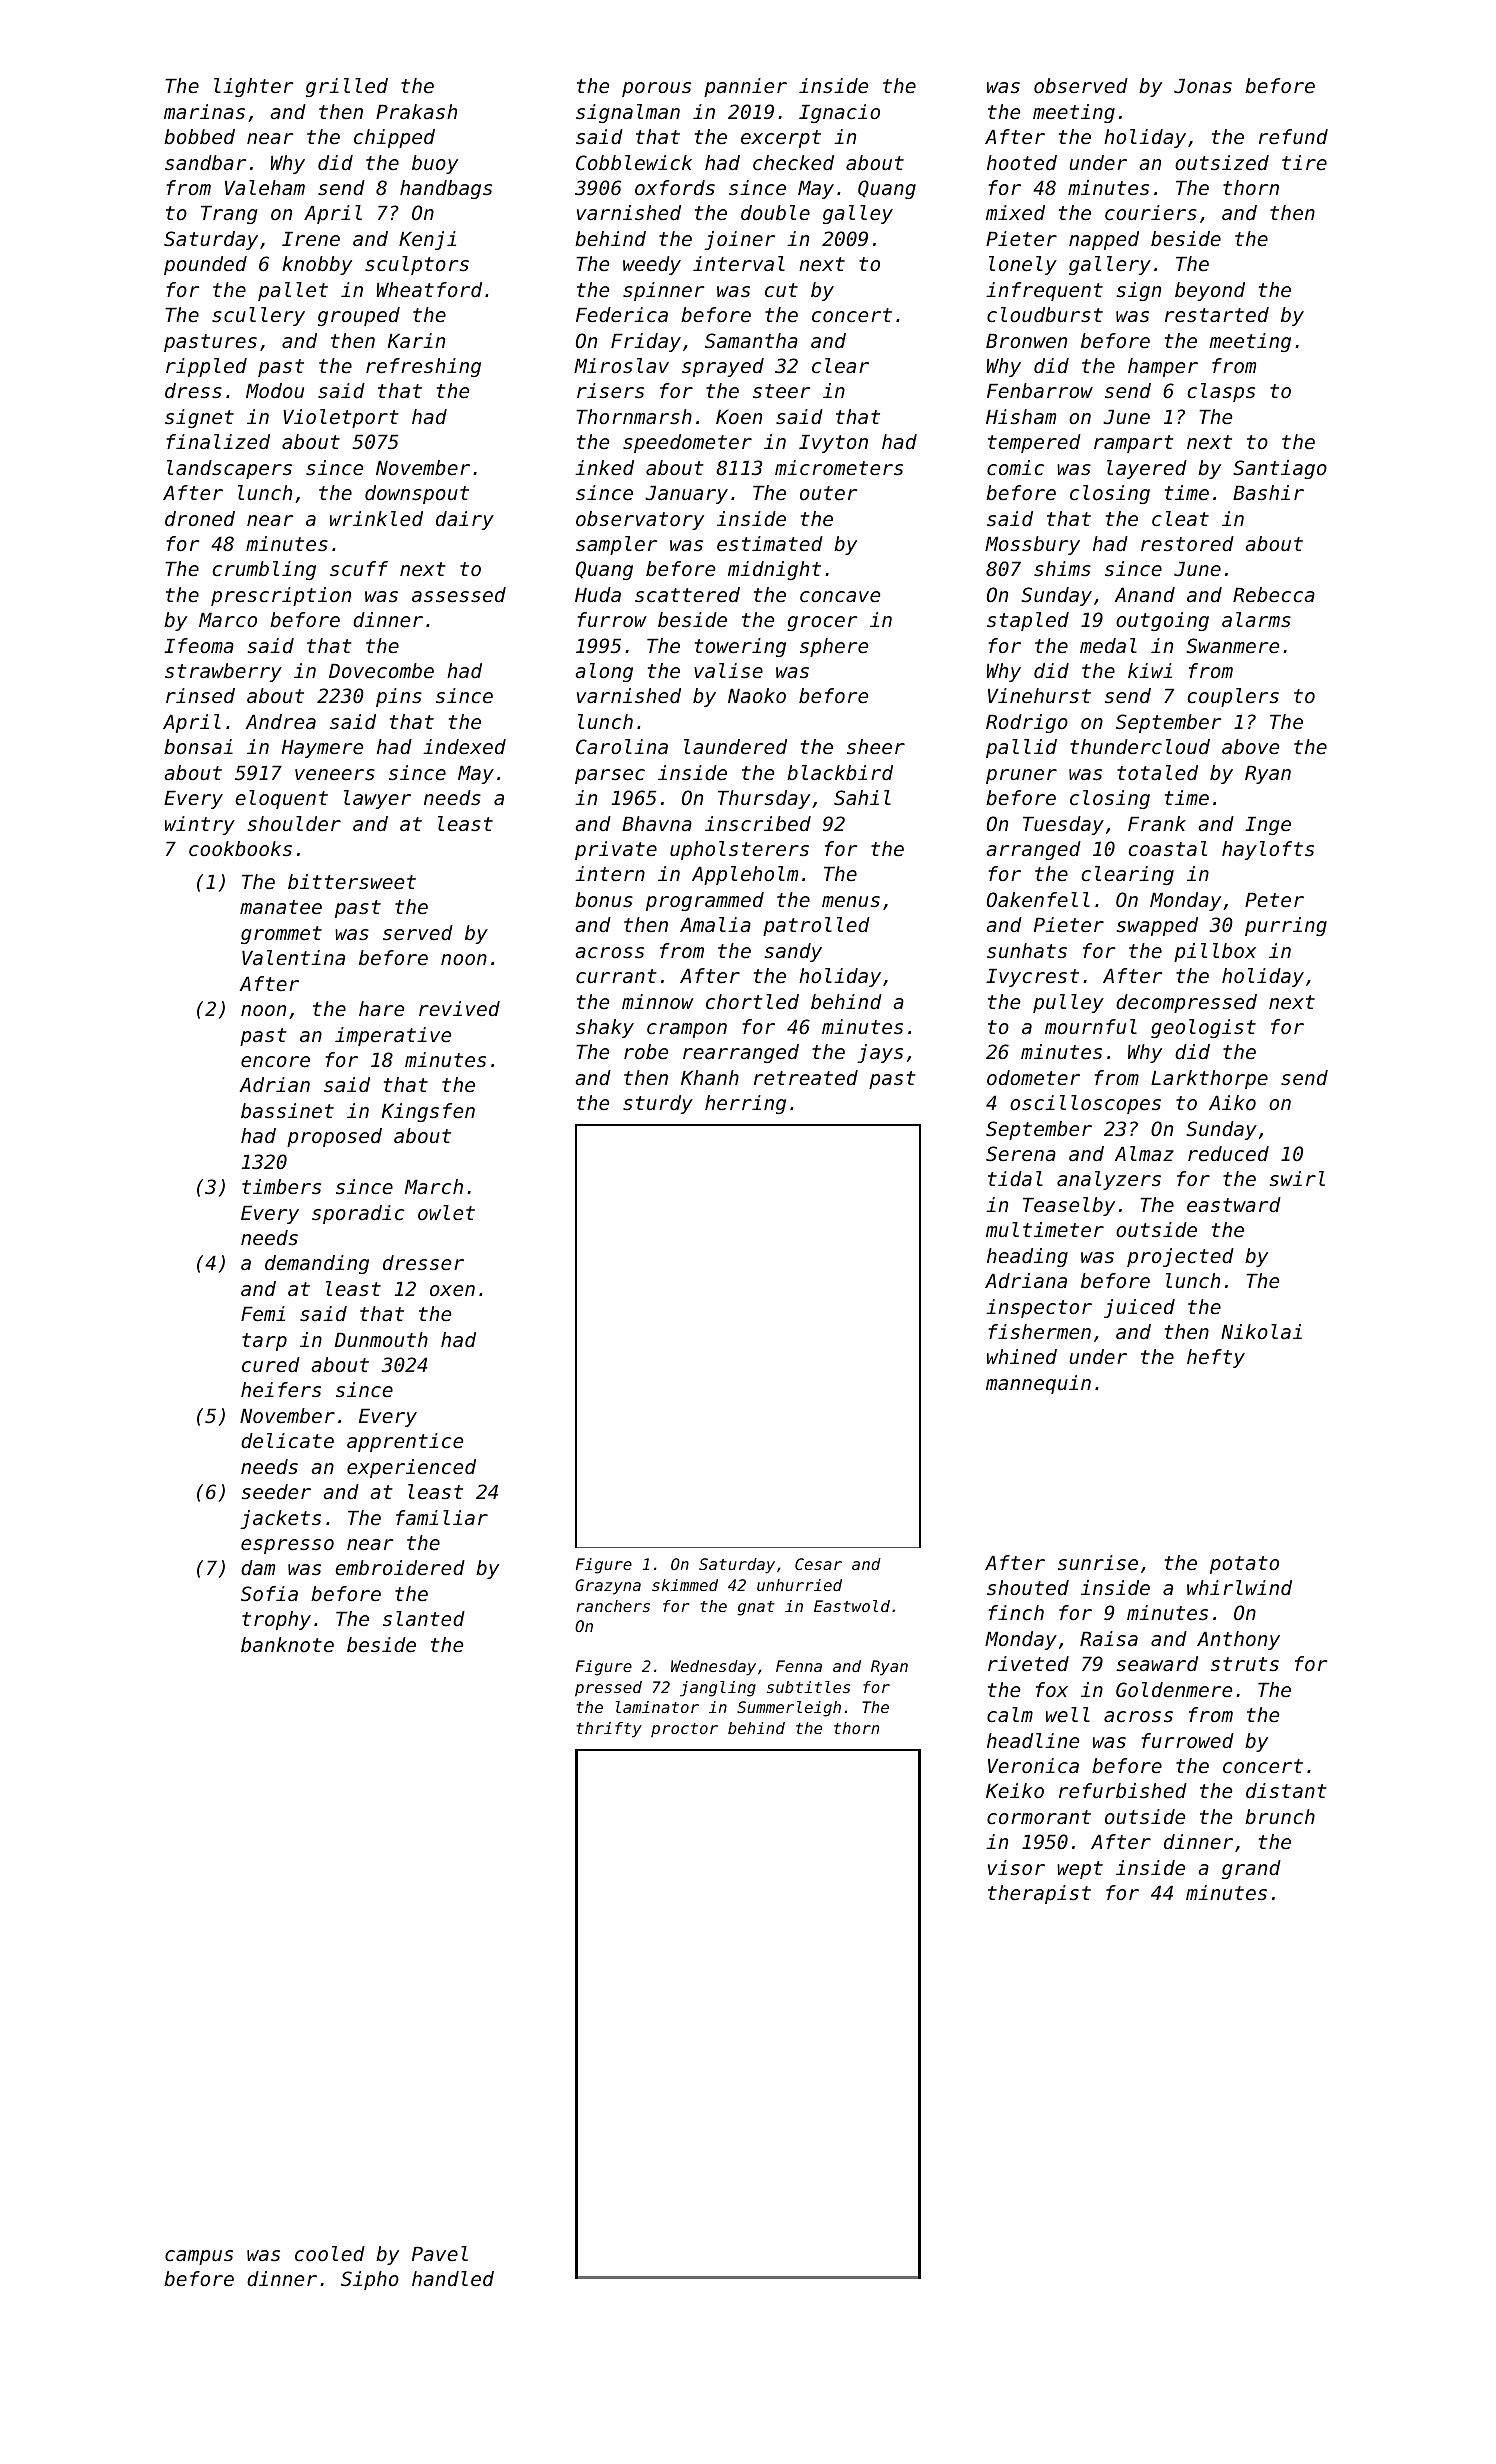 The image size is (1496, 2464). Describe the element at coordinates (453, 2279) in the image. I see `handled` at that location.
